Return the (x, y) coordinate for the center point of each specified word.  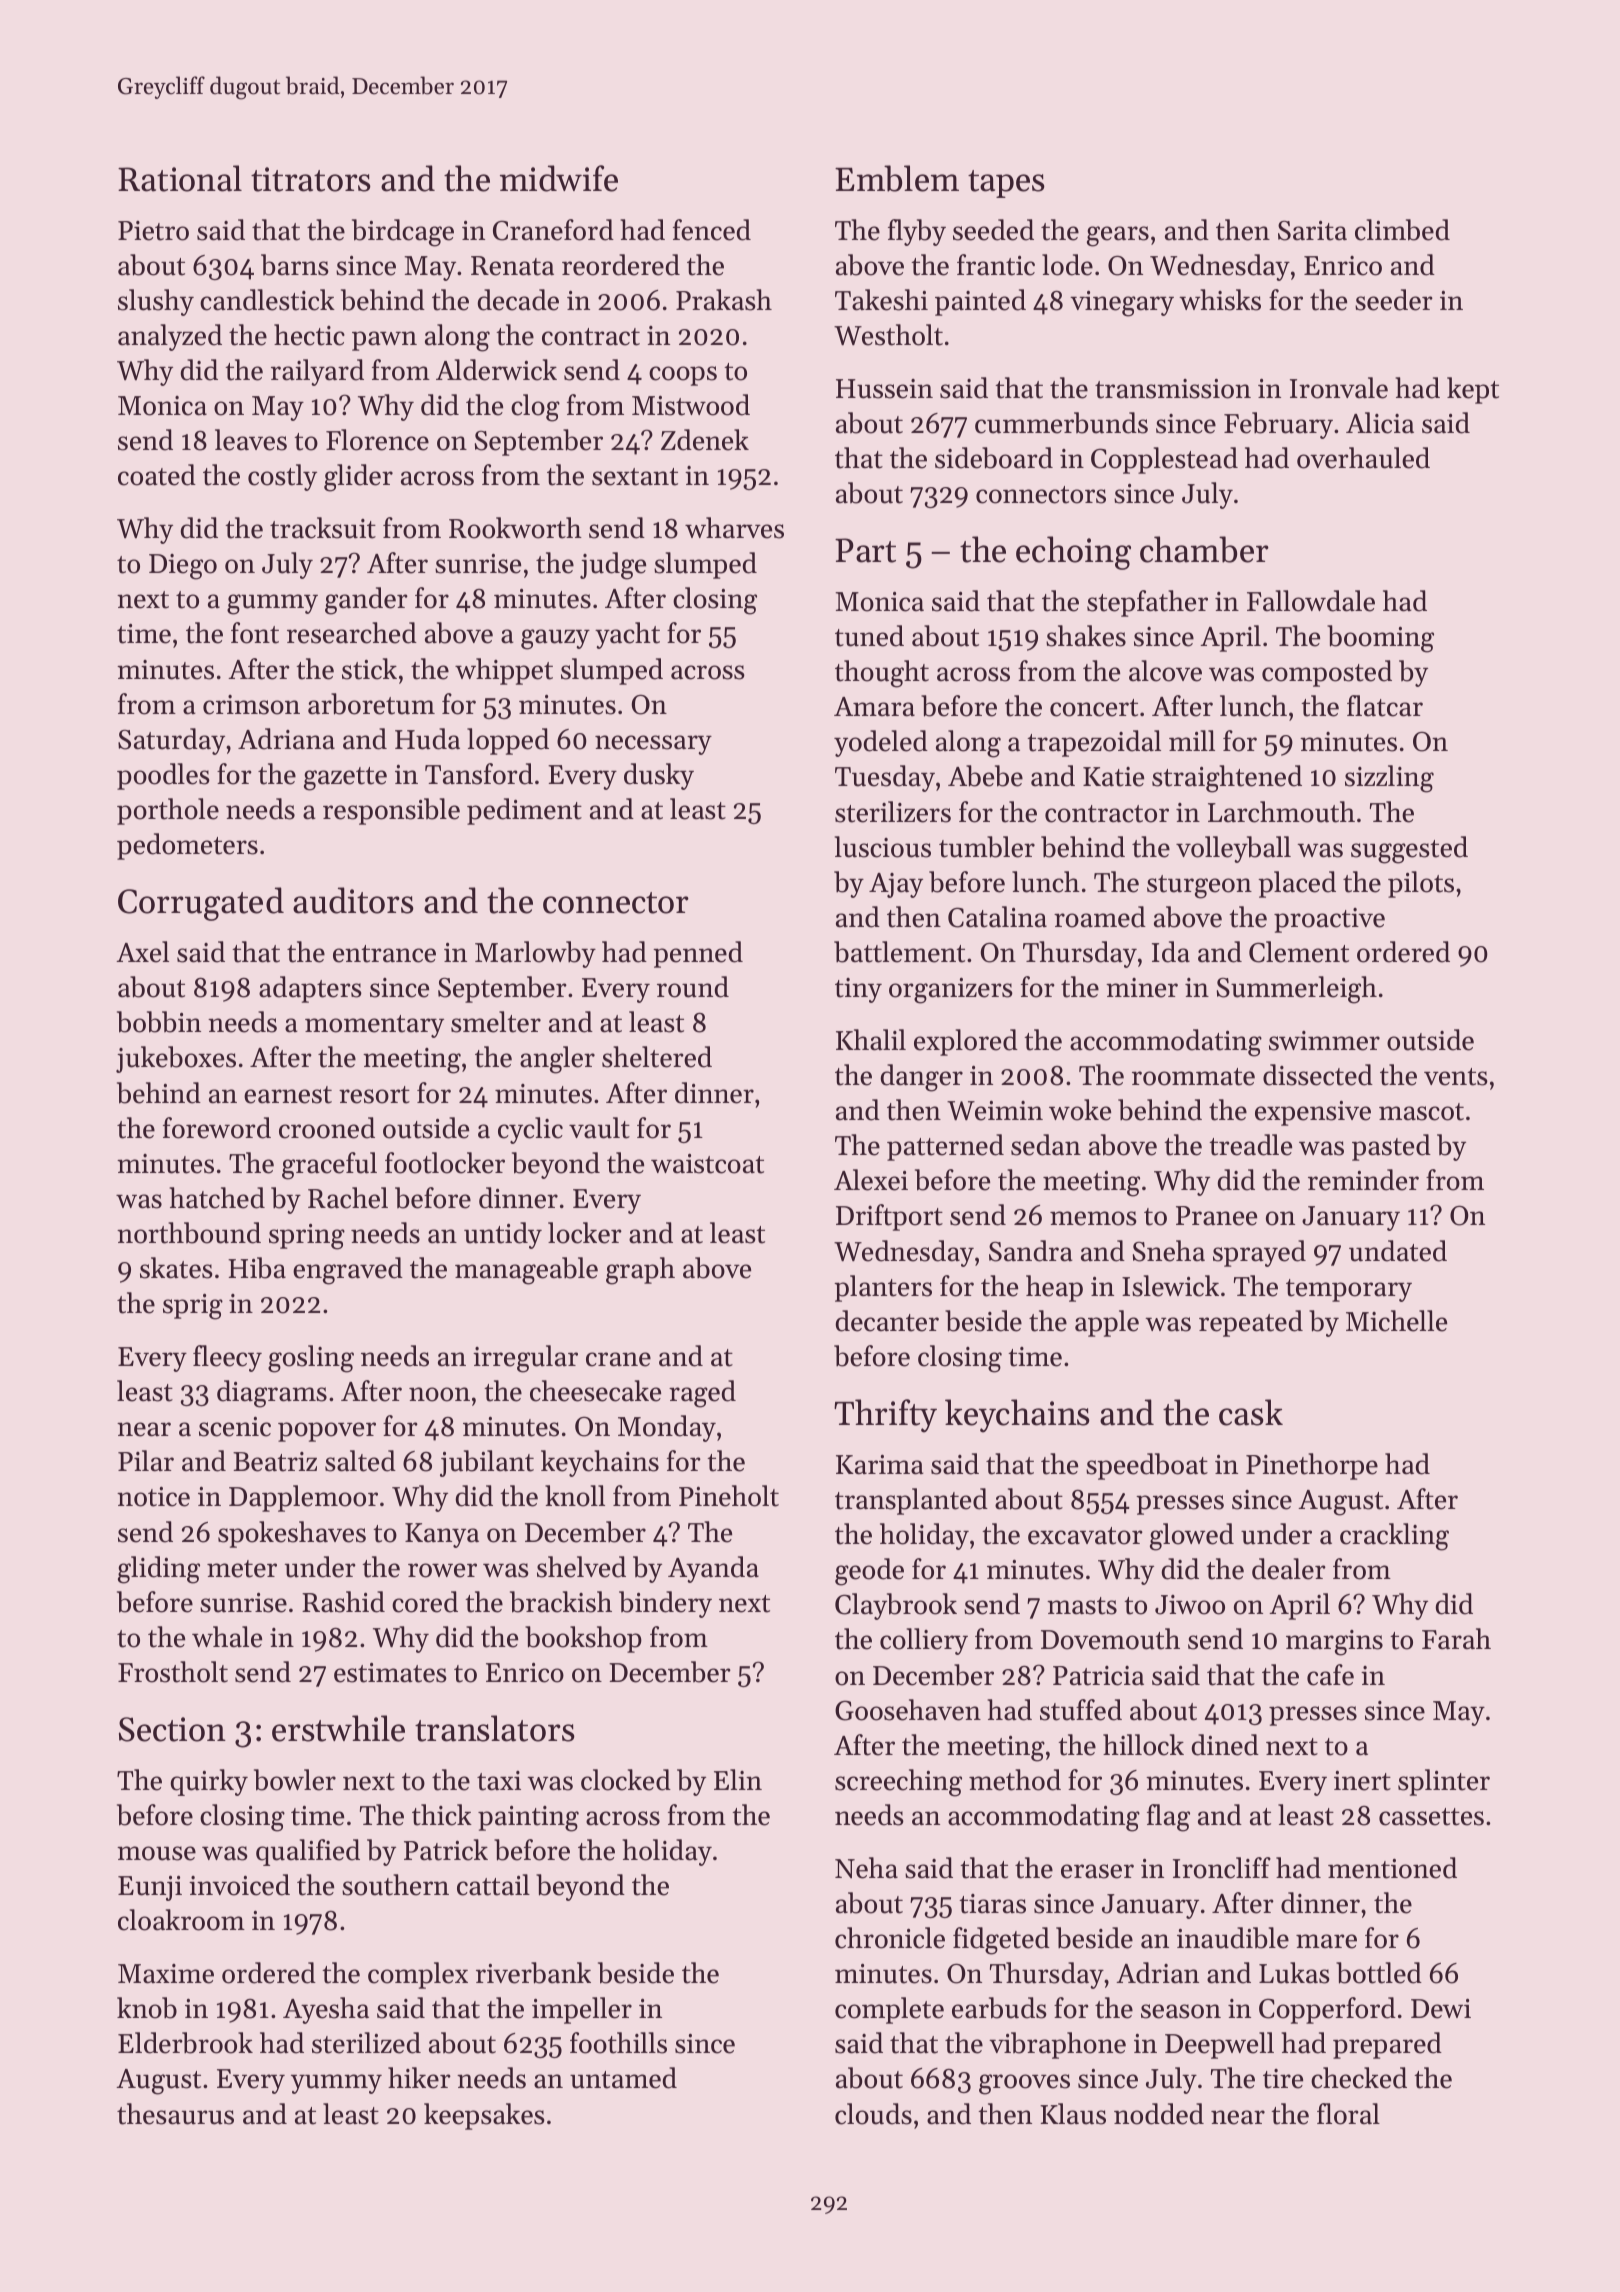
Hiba (257, 1268)
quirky (209, 1782)
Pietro (153, 231)
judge (613, 566)
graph (640, 1271)
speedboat (1147, 1466)
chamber (1204, 549)
